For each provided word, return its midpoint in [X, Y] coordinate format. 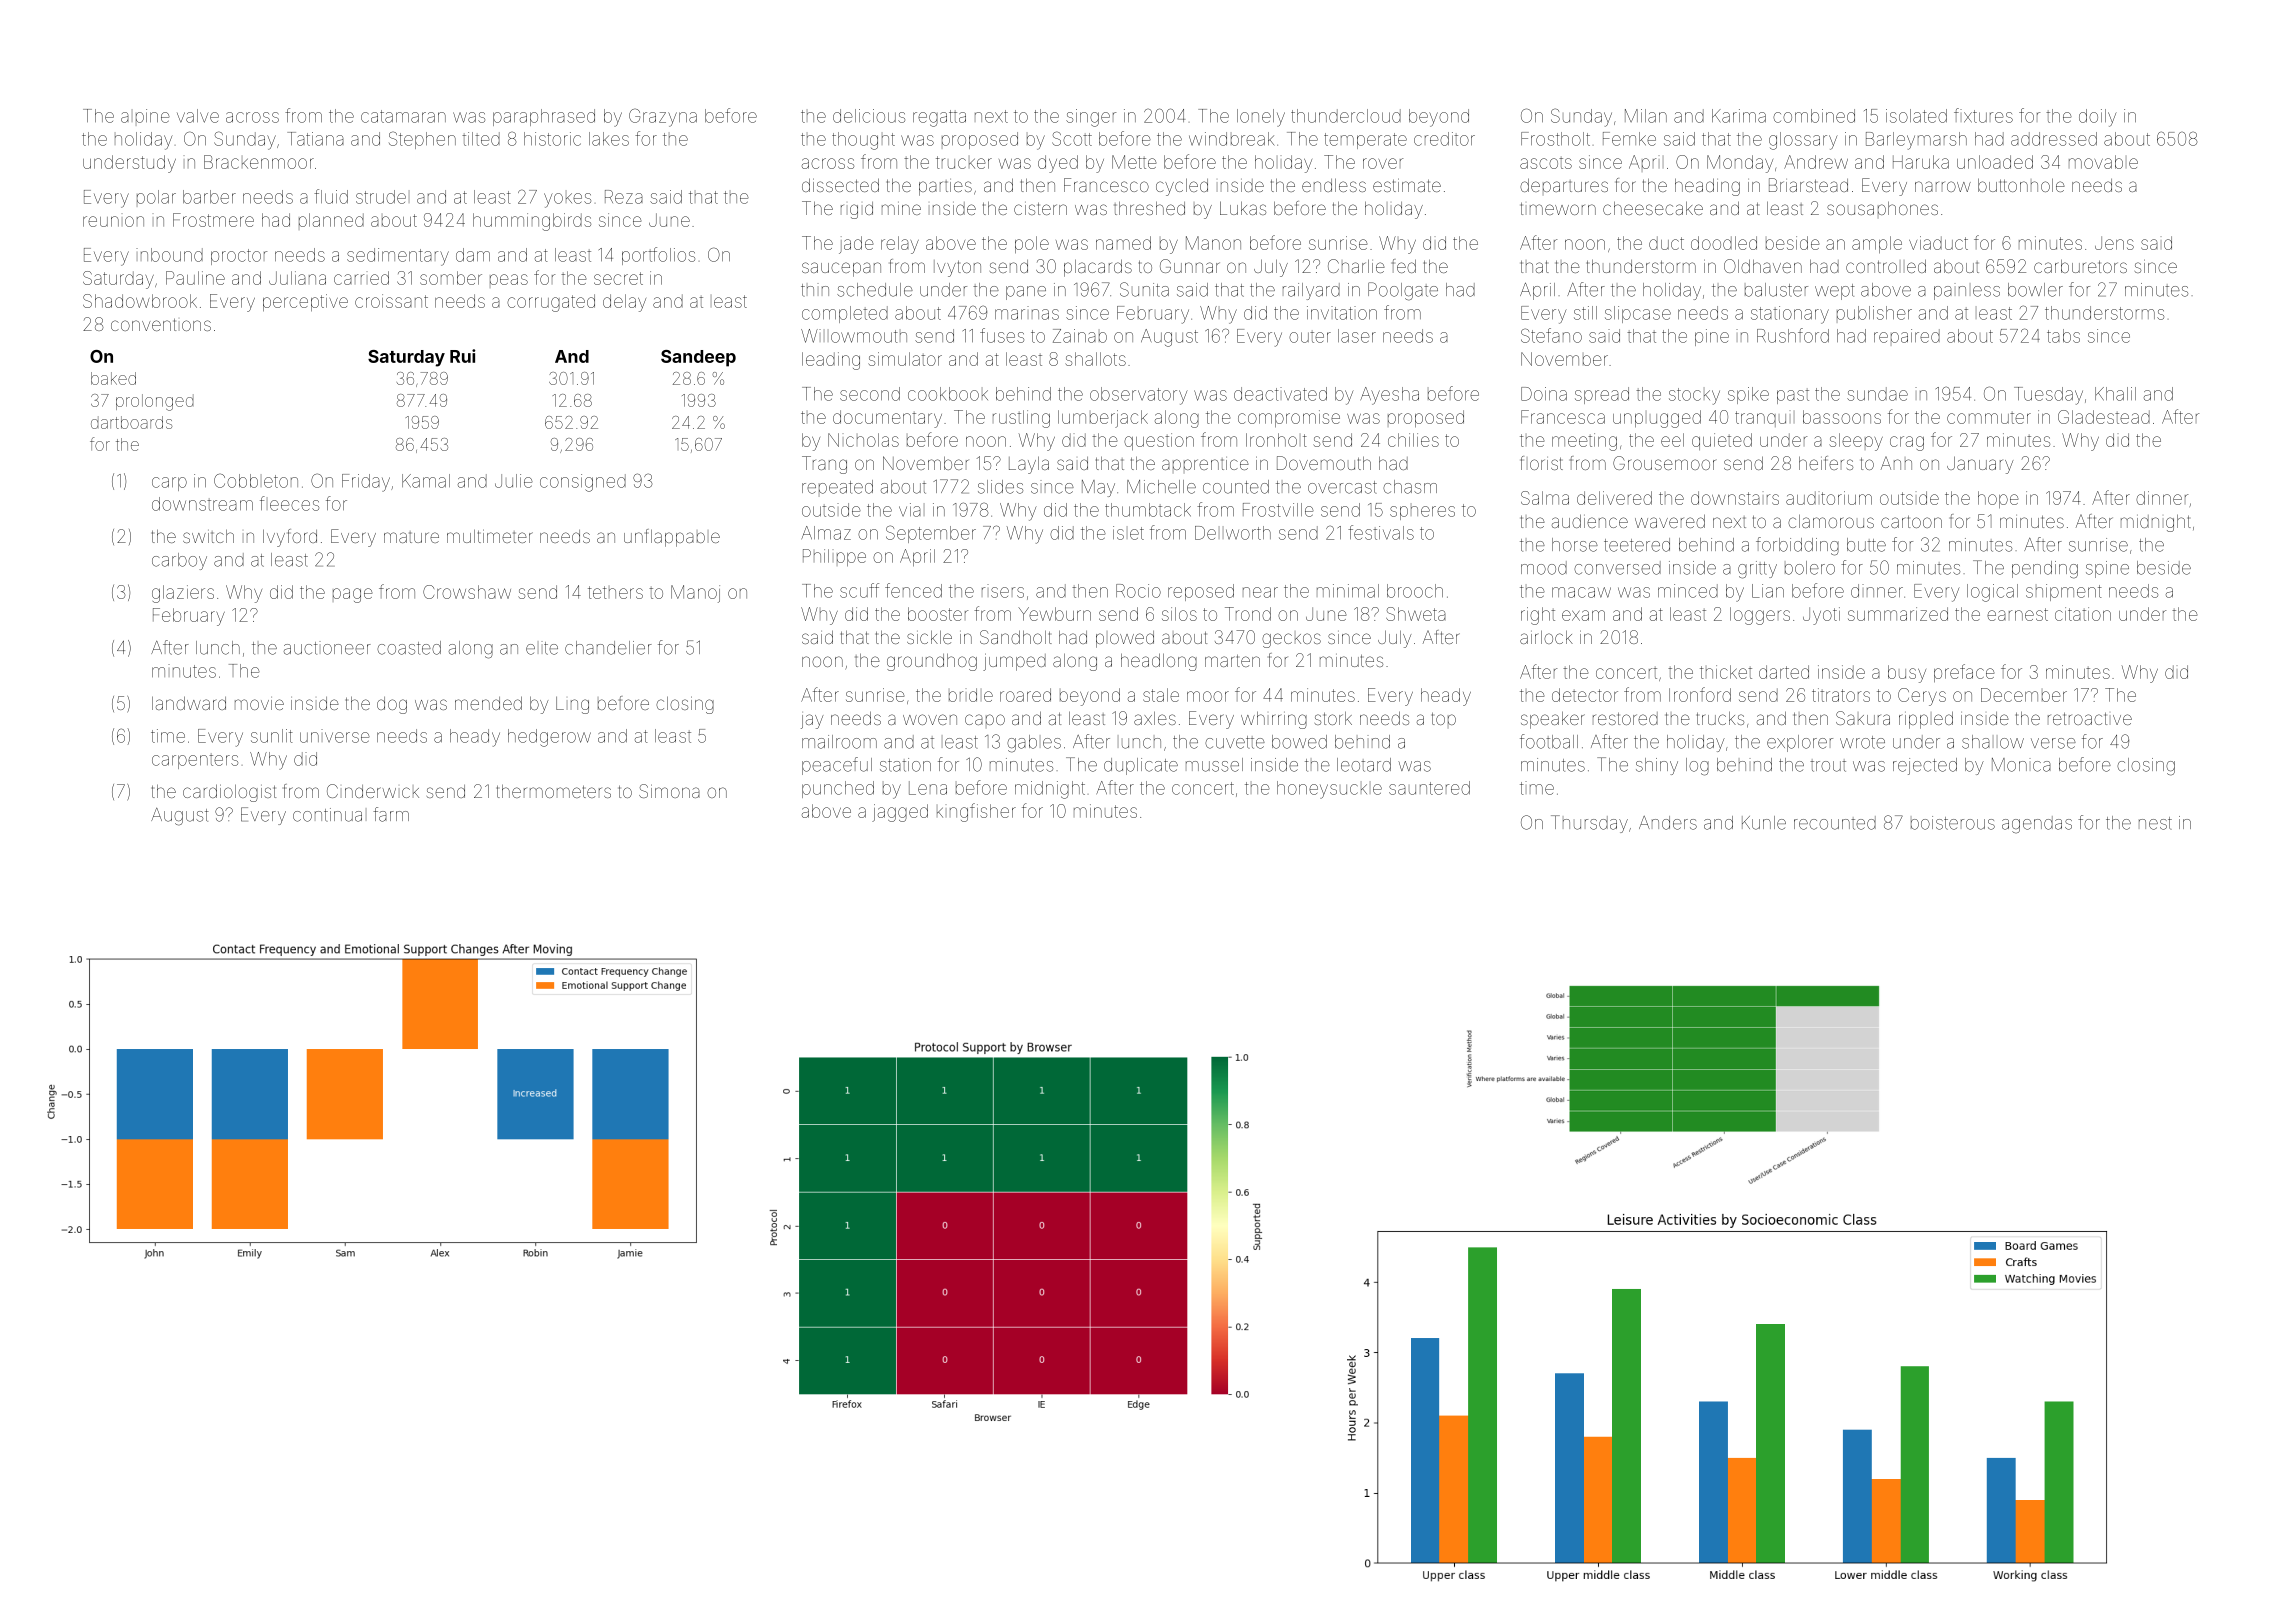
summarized [1898, 614]
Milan [1646, 116]
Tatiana [315, 139]
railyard [1311, 291]
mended [488, 703]
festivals [1381, 532]
